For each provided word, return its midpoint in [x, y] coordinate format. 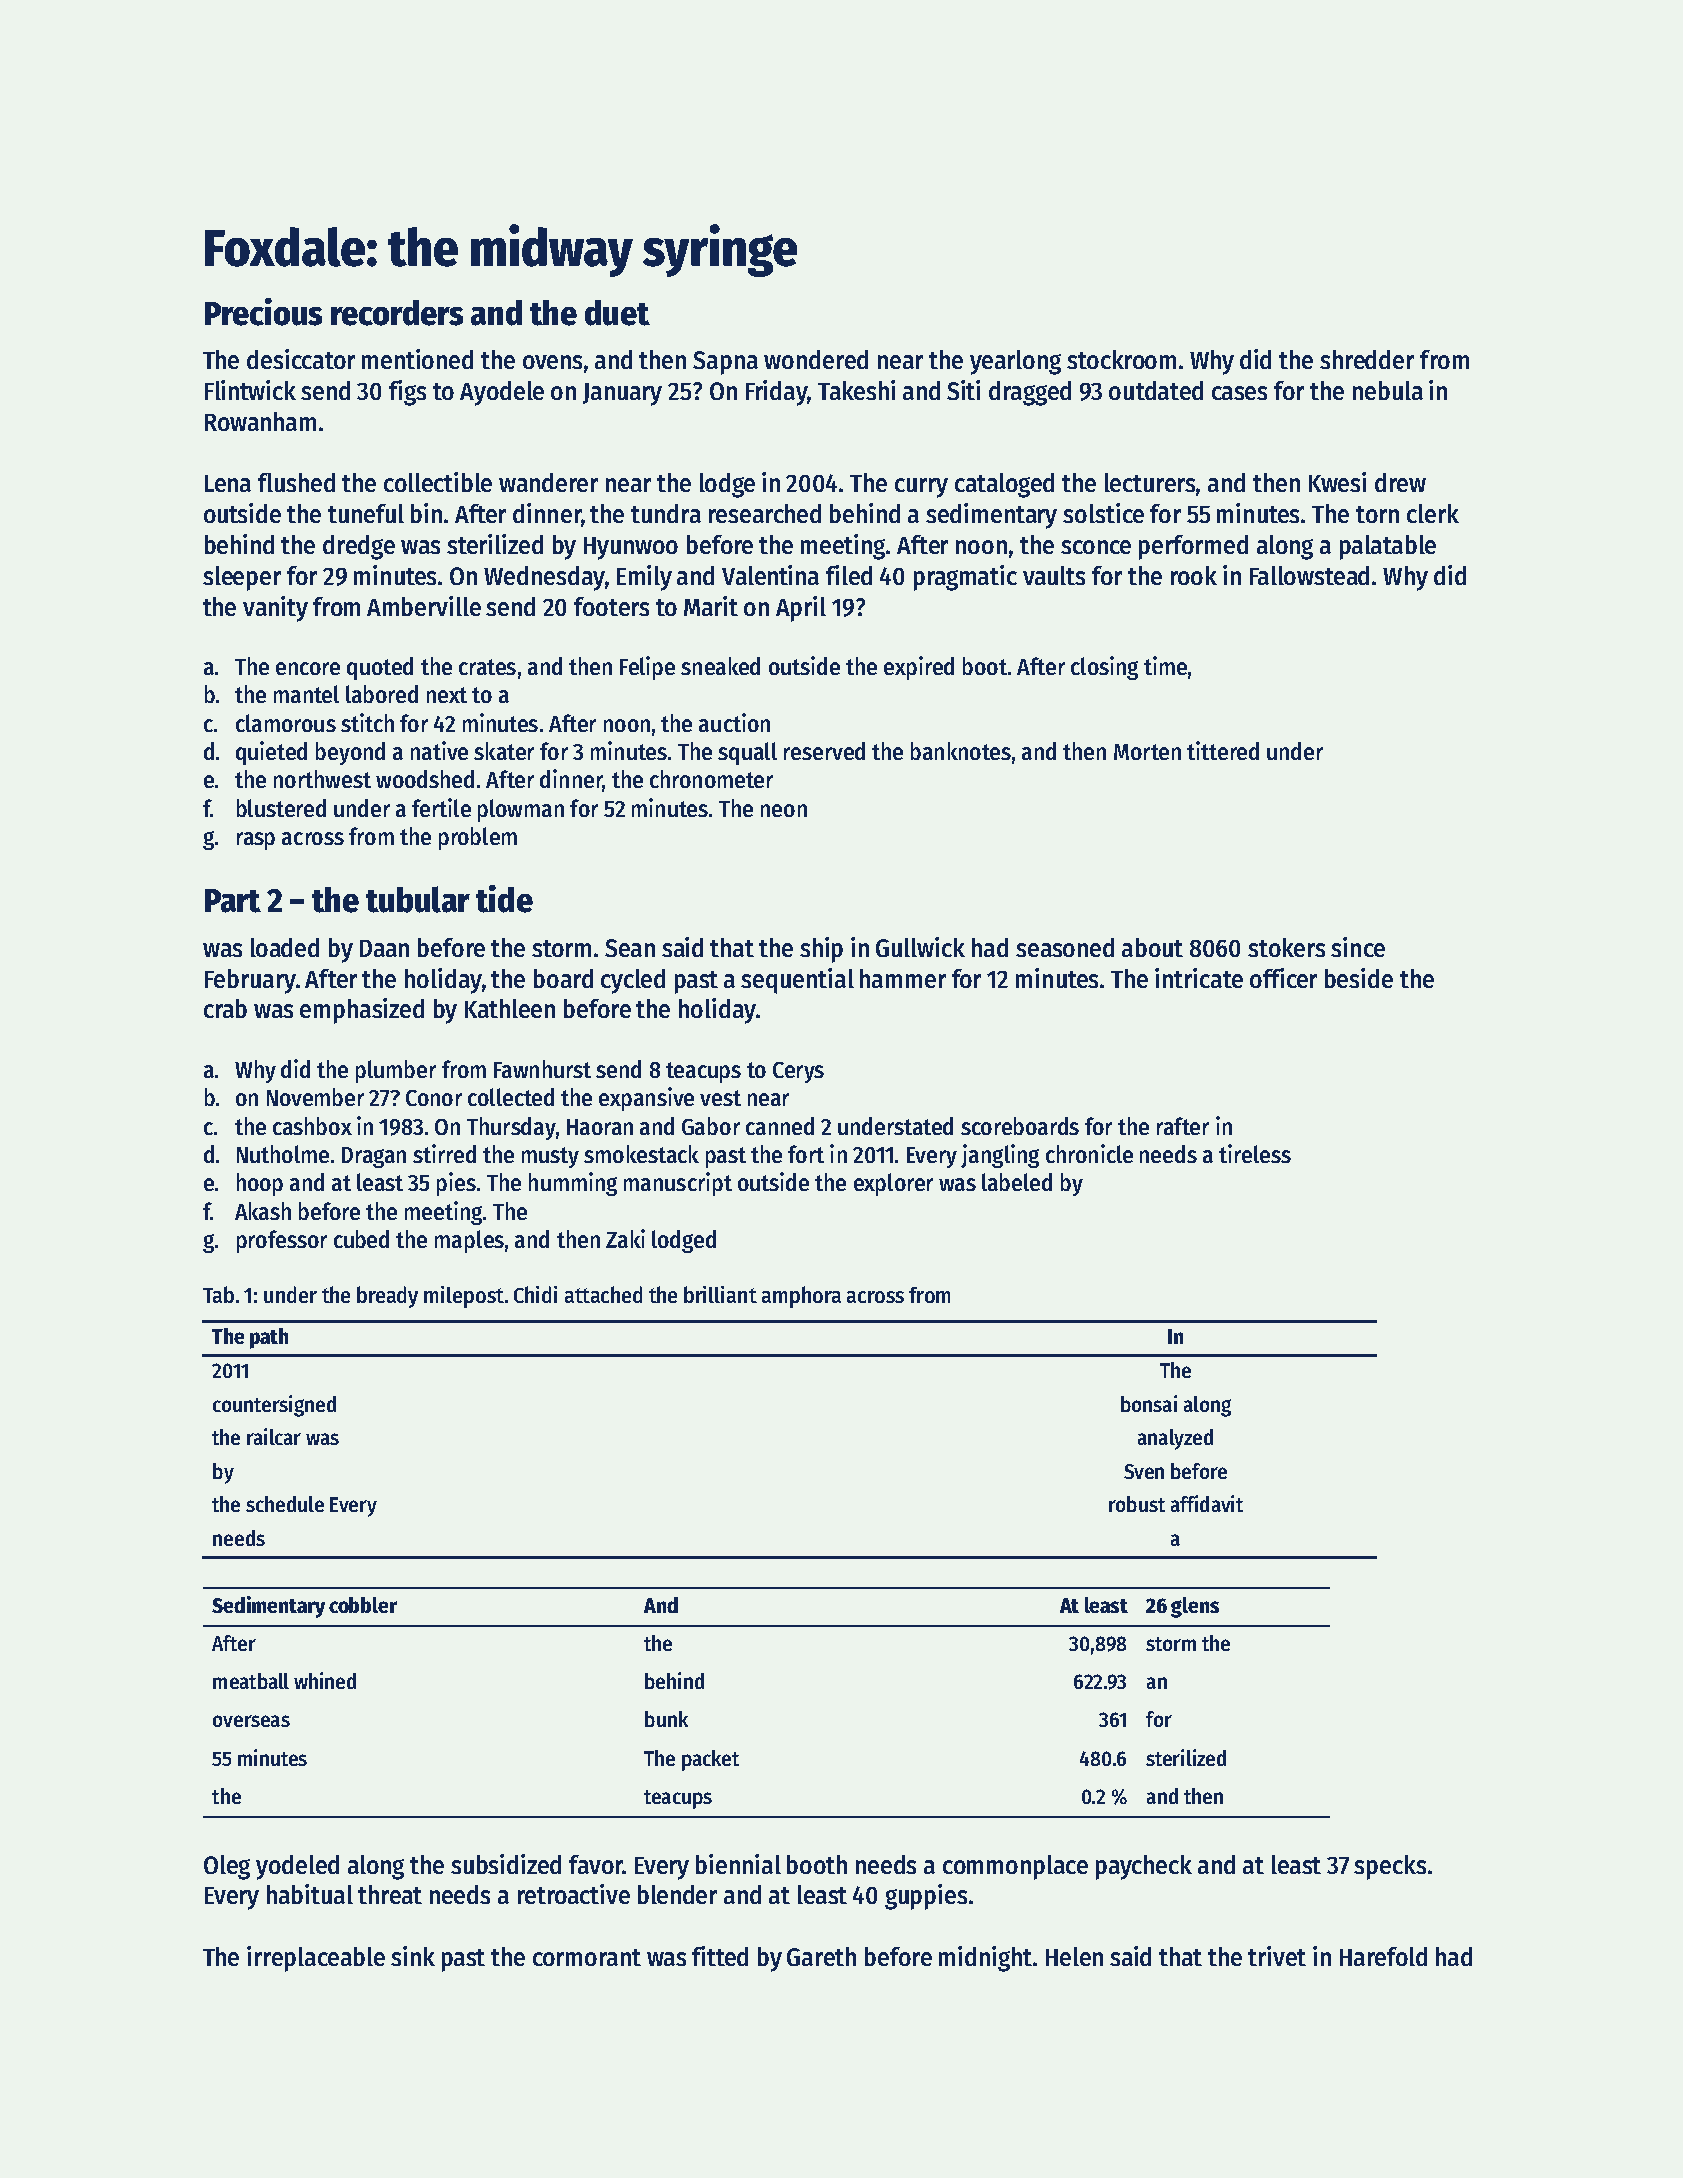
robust [1137, 1504]
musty [550, 1157]
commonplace [1015, 1867]
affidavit [1207, 1503]
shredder [1367, 359]
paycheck [1144, 1867]
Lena [228, 483]
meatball [251, 1681]
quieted [271, 753]
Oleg [227, 1867]
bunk [666, 1719]
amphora [801, 1297]
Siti [963, 390]
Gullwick [920, 947]
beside [1359, 978]
